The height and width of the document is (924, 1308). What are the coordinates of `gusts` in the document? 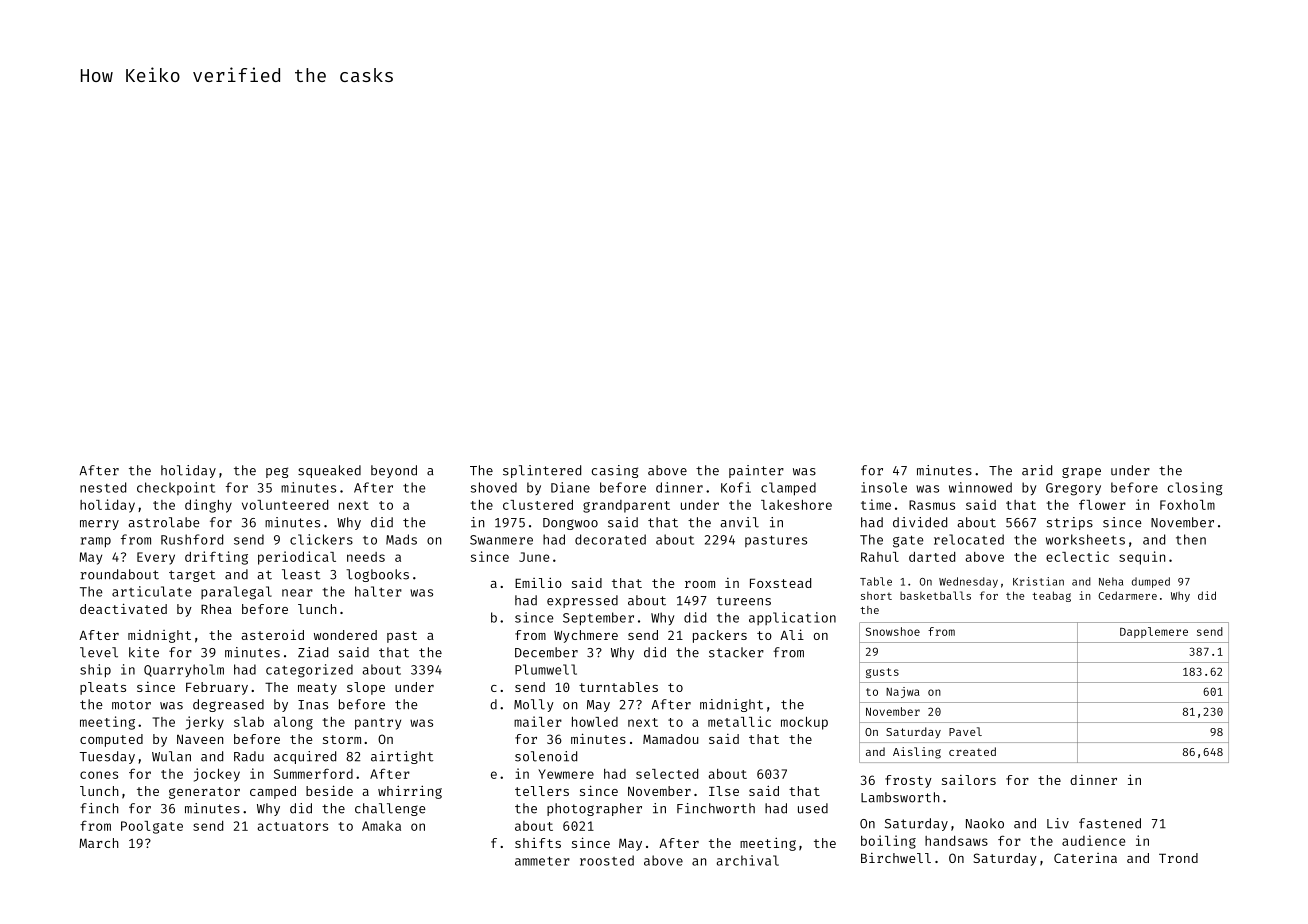 It's located at (882, 673).
